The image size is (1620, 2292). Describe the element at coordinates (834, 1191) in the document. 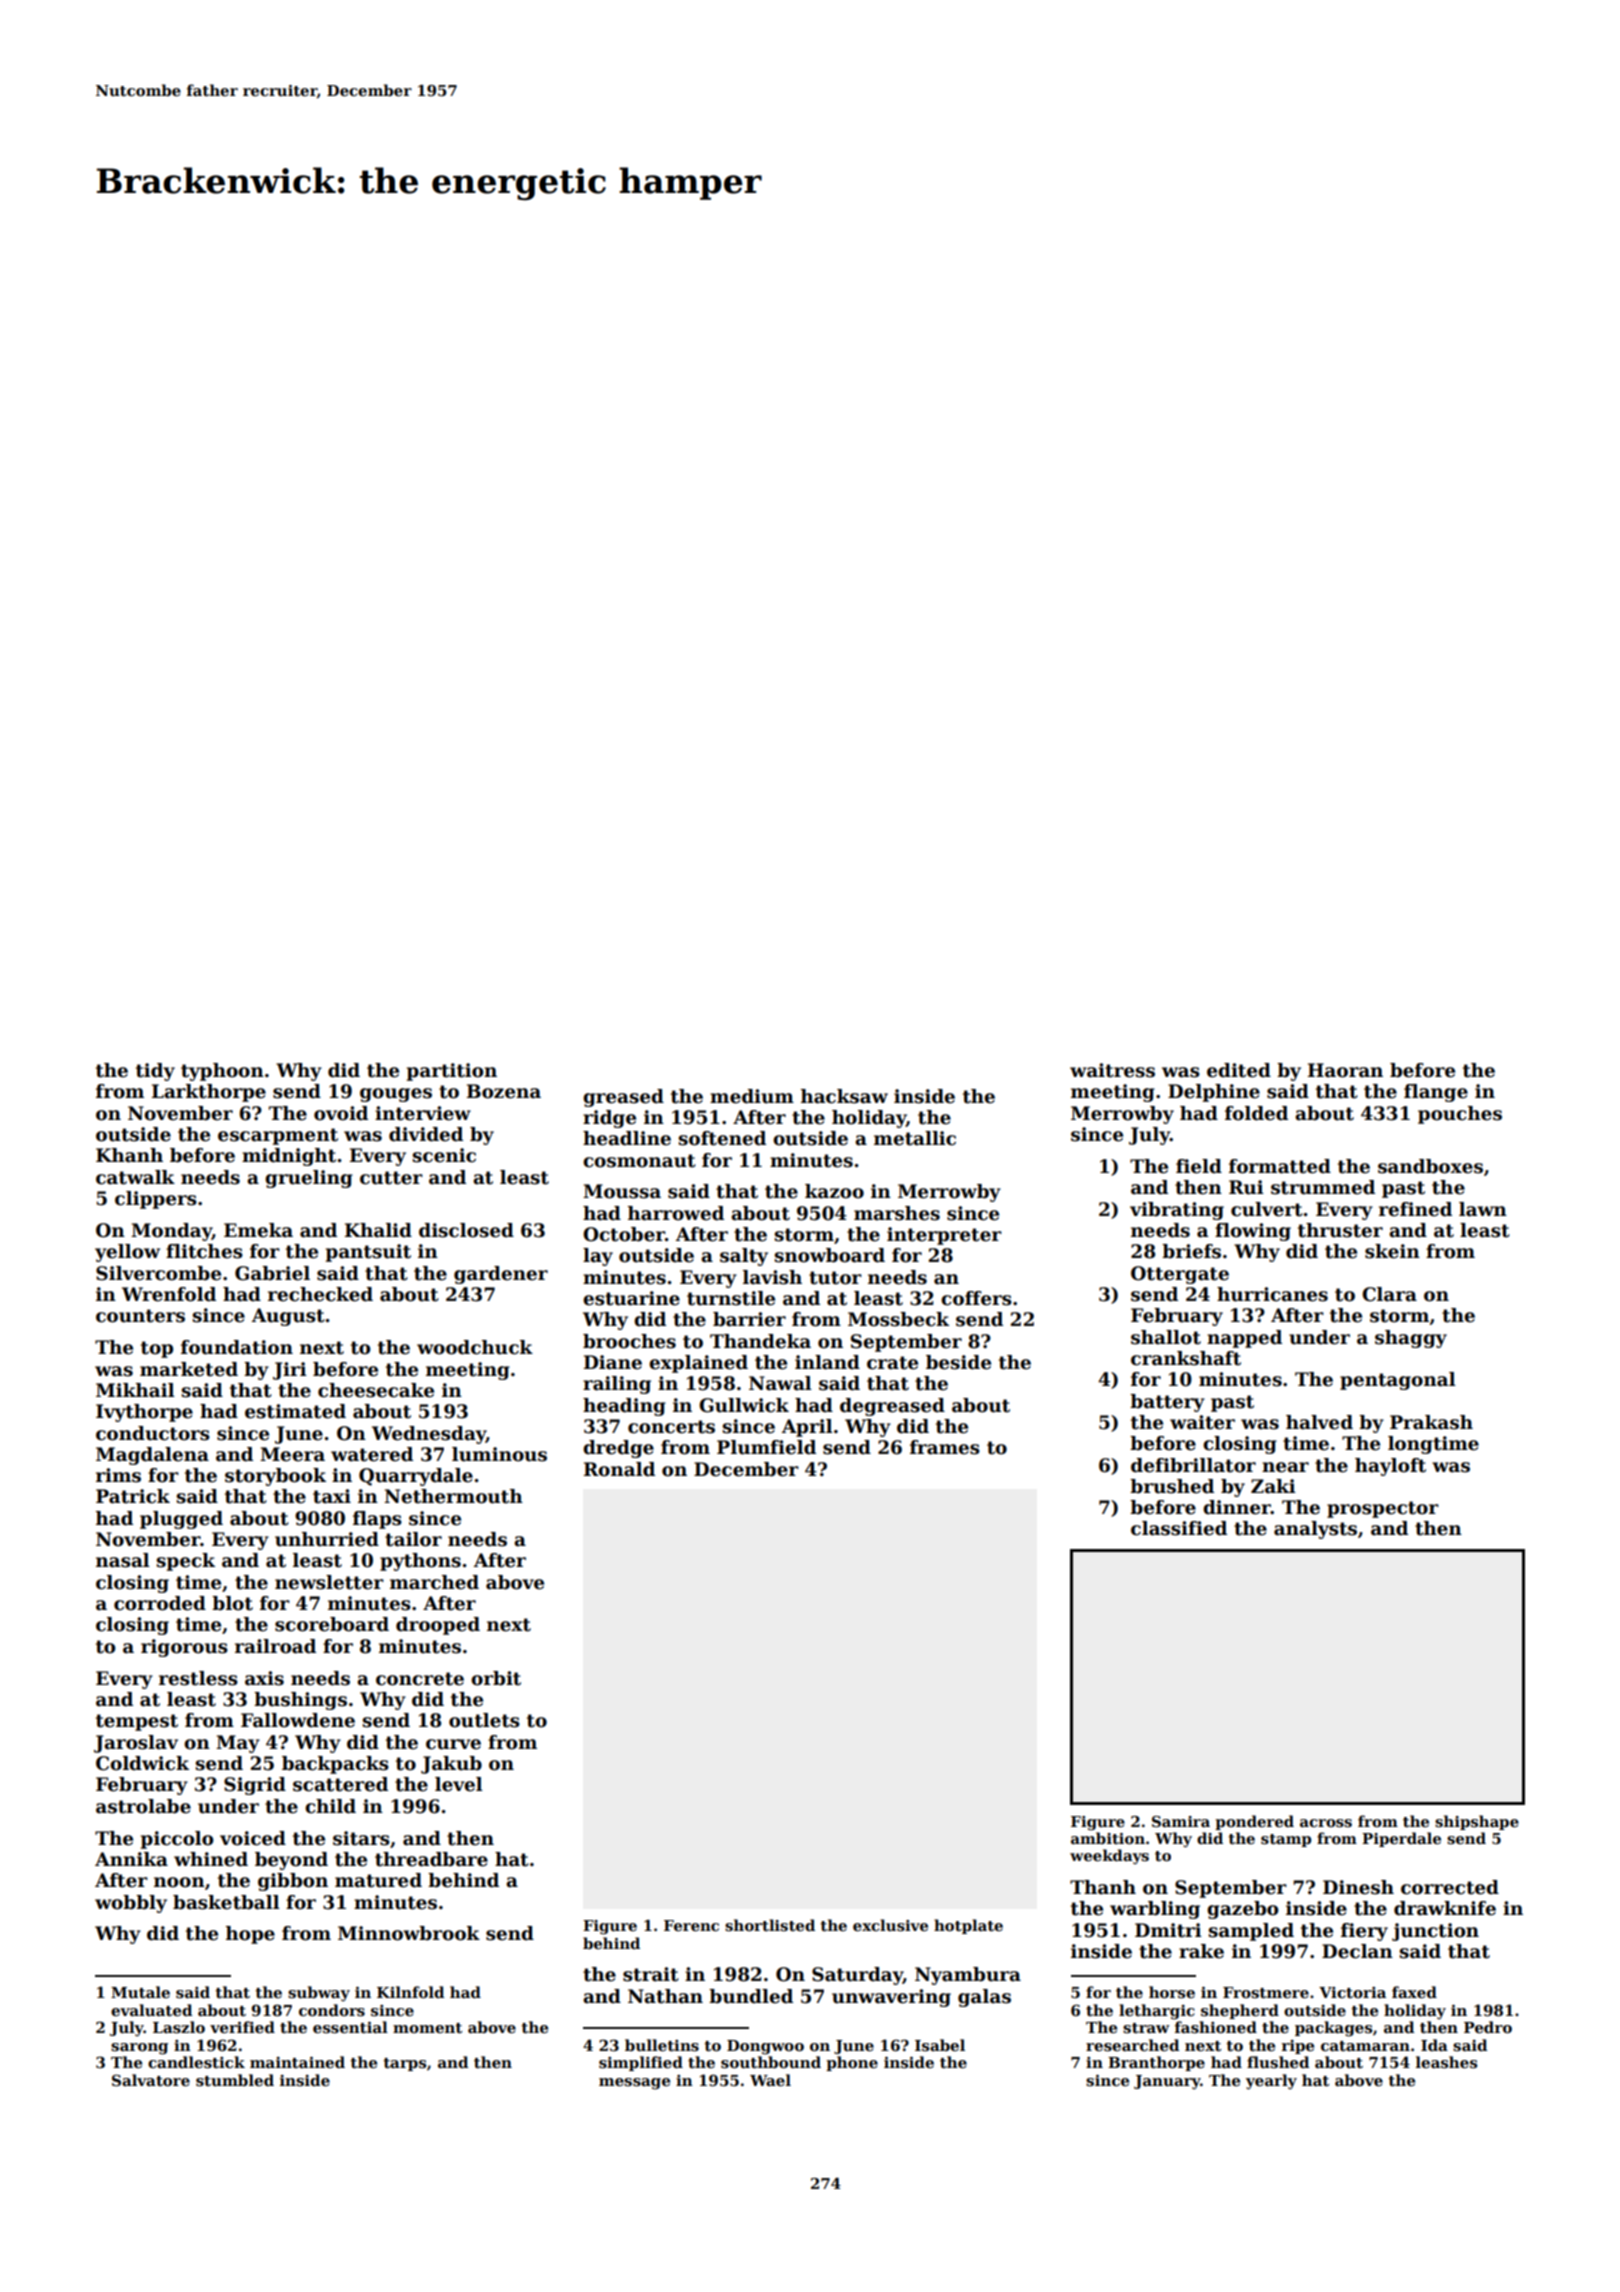

I see `kazoo` at that location.
